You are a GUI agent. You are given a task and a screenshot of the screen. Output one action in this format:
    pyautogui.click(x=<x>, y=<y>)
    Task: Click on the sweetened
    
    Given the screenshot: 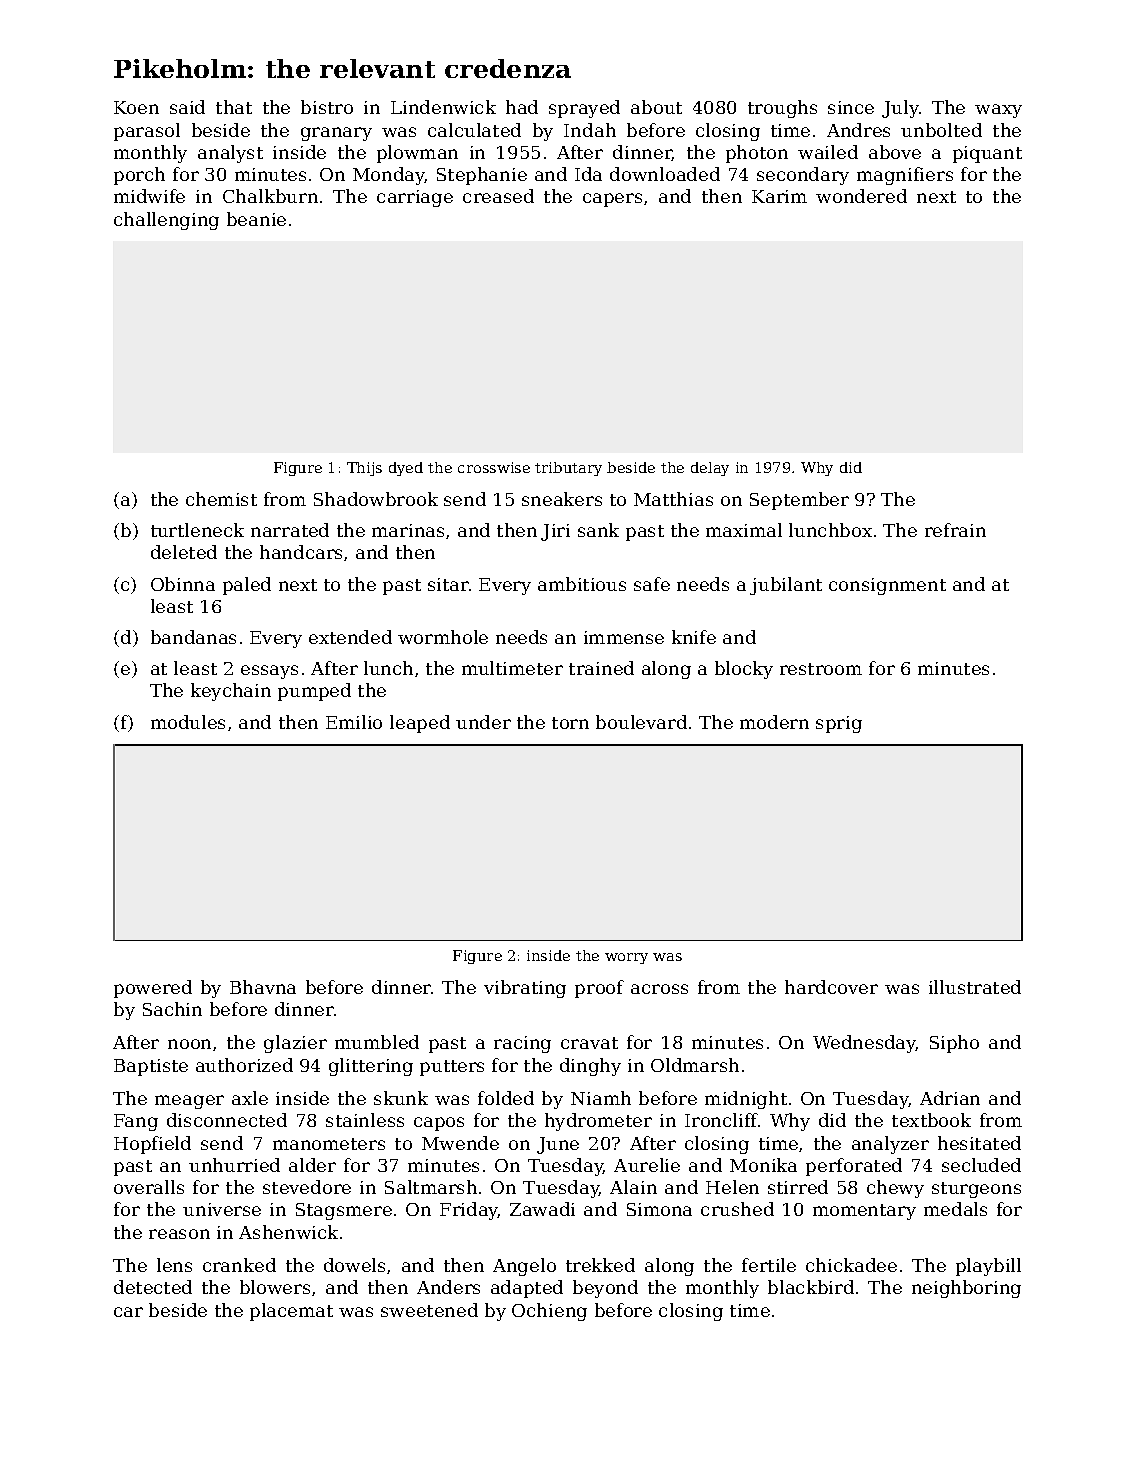 What is the action you would take?
    pyautogui.click(x=429, y=1310)
